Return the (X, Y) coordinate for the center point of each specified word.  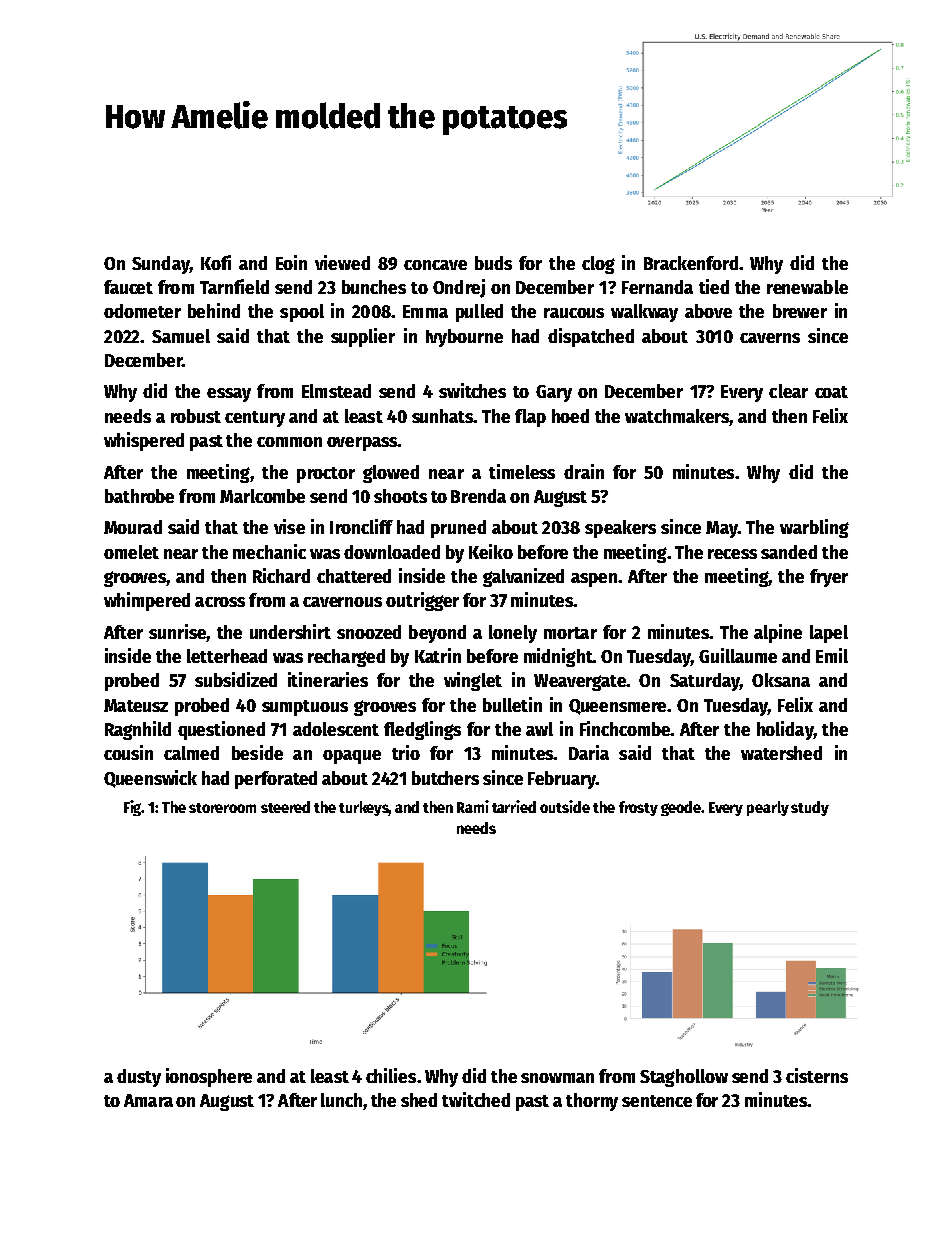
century (255, 419)
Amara (148, 1100)
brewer (800, 311)
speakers (620, 529)
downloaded (392, 552)
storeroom (222, 808)
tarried (514, 806)
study (810, 808)
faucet (128, 287)
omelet (131, 552)
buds (493, 263)
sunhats (442, 416)
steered (285, 807)
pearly (768, 808)
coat (831, 392)
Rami (473, 806)
